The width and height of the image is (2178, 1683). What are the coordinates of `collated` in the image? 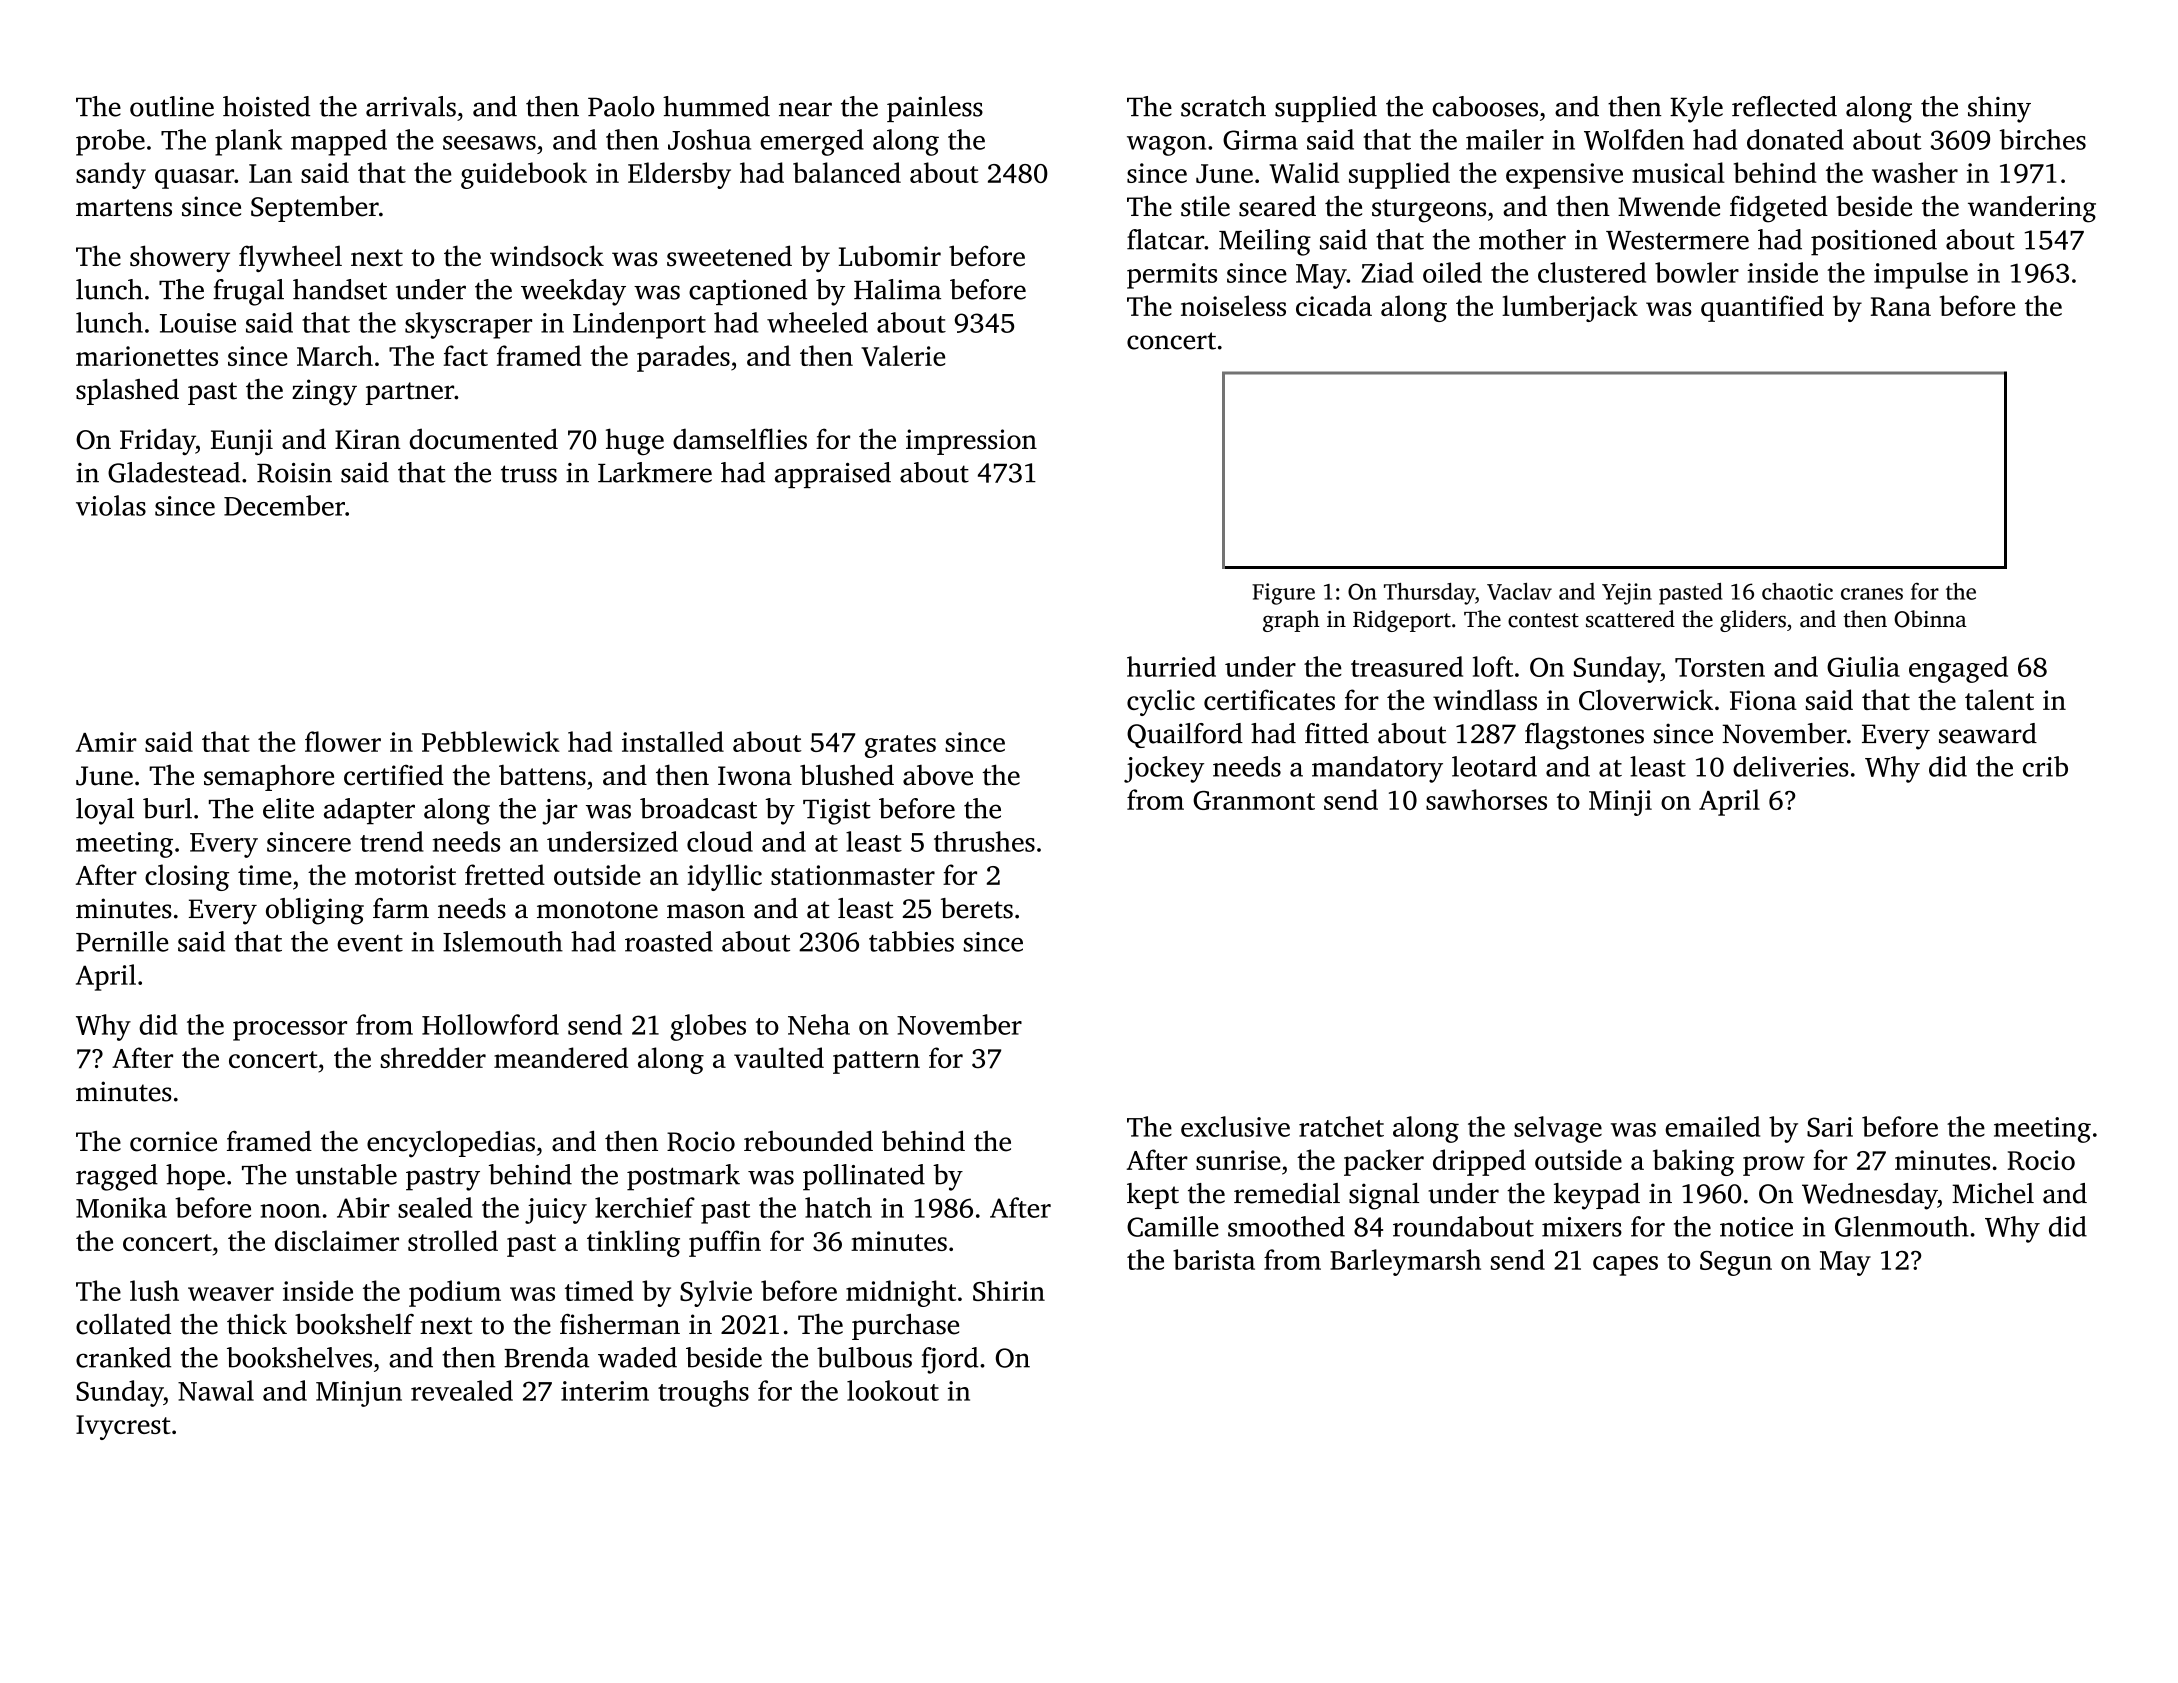 It's located at (123, 1324).
